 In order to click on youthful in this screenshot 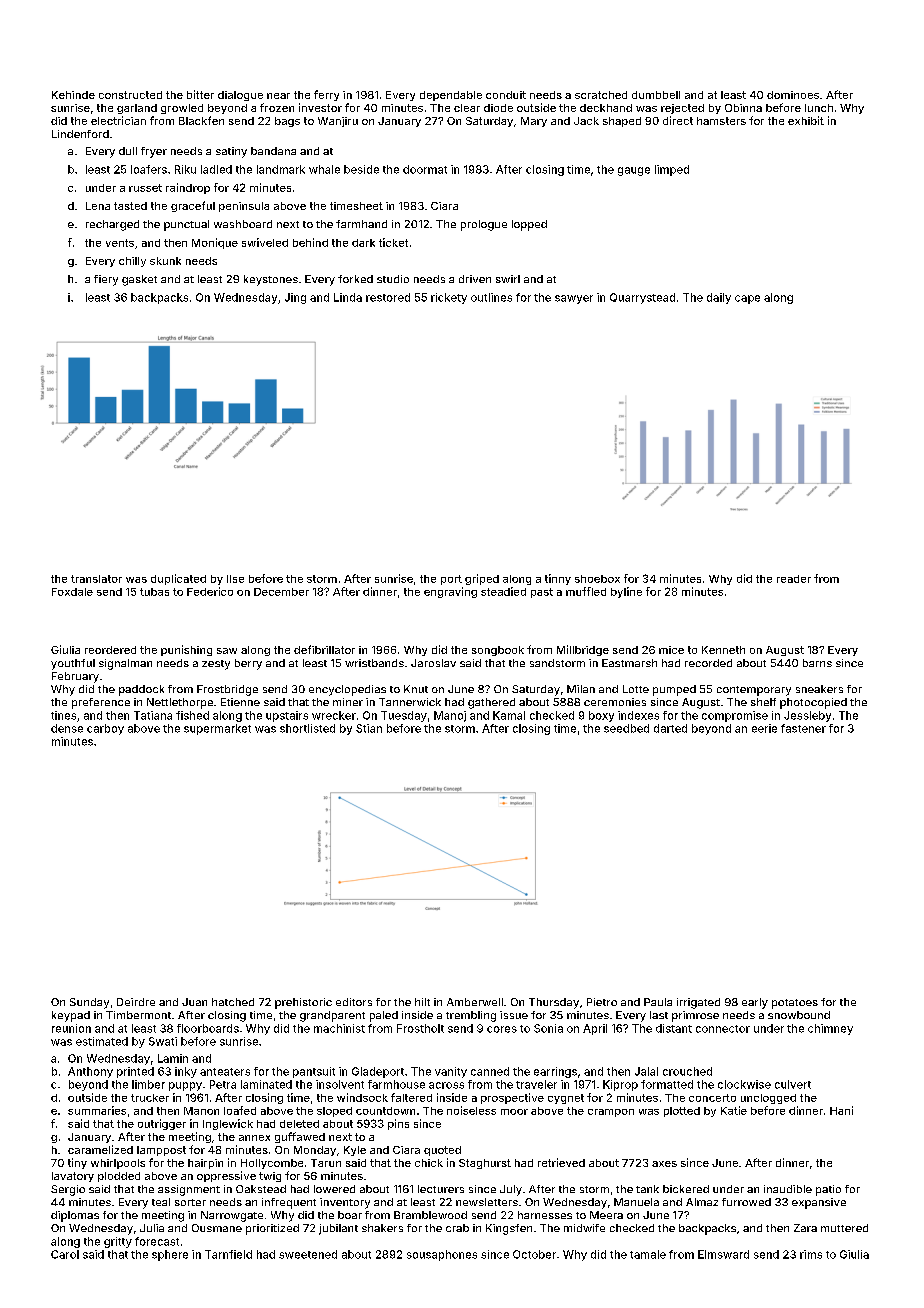, I will do `click(73, 664)`.
